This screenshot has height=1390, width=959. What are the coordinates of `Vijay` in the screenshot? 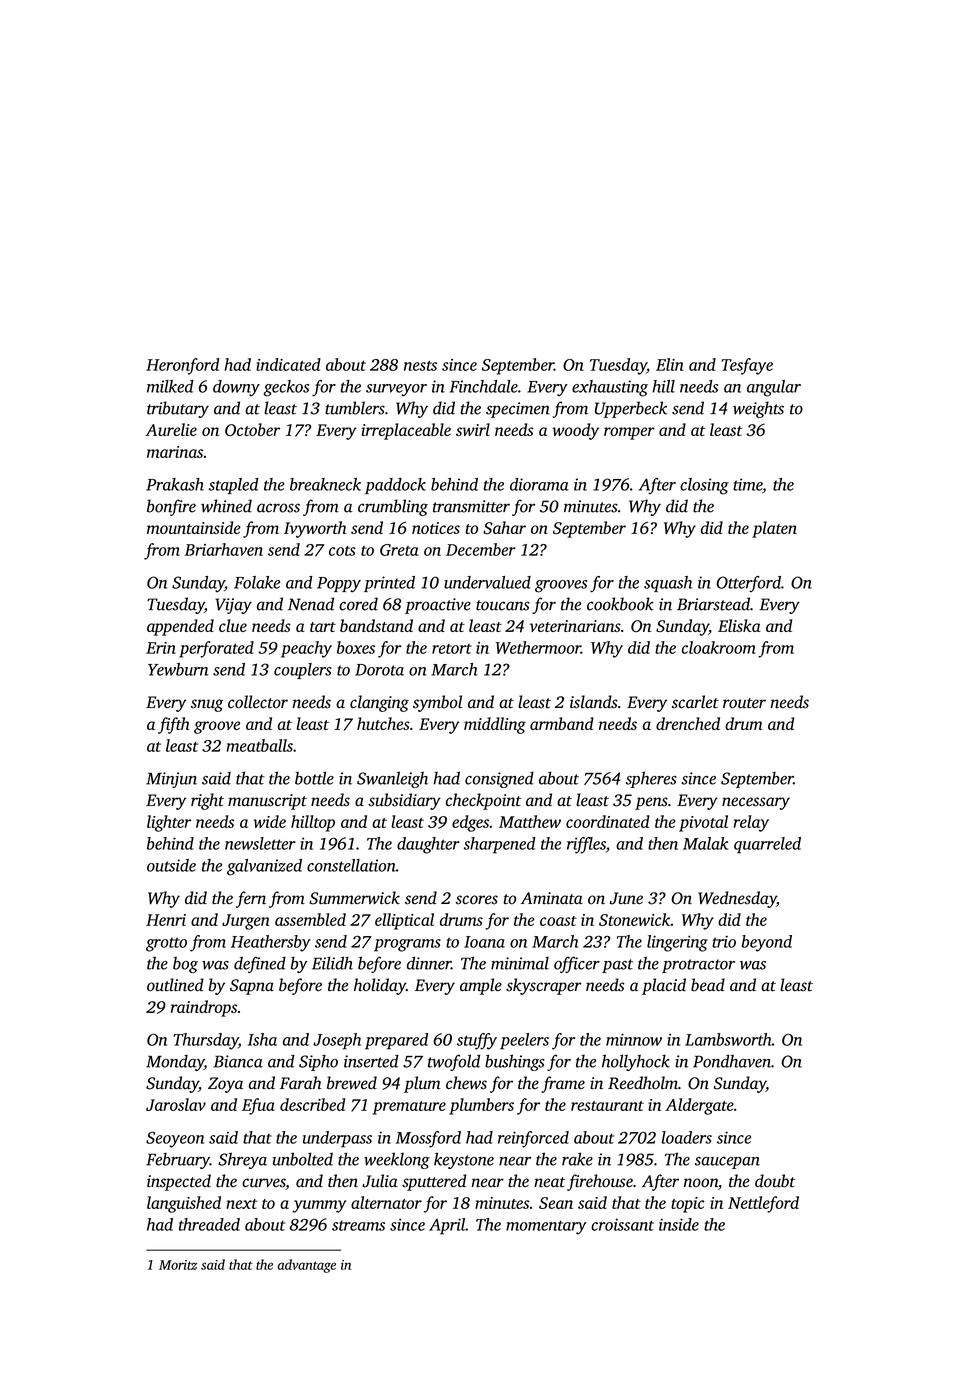 It's located at (233, 606).
